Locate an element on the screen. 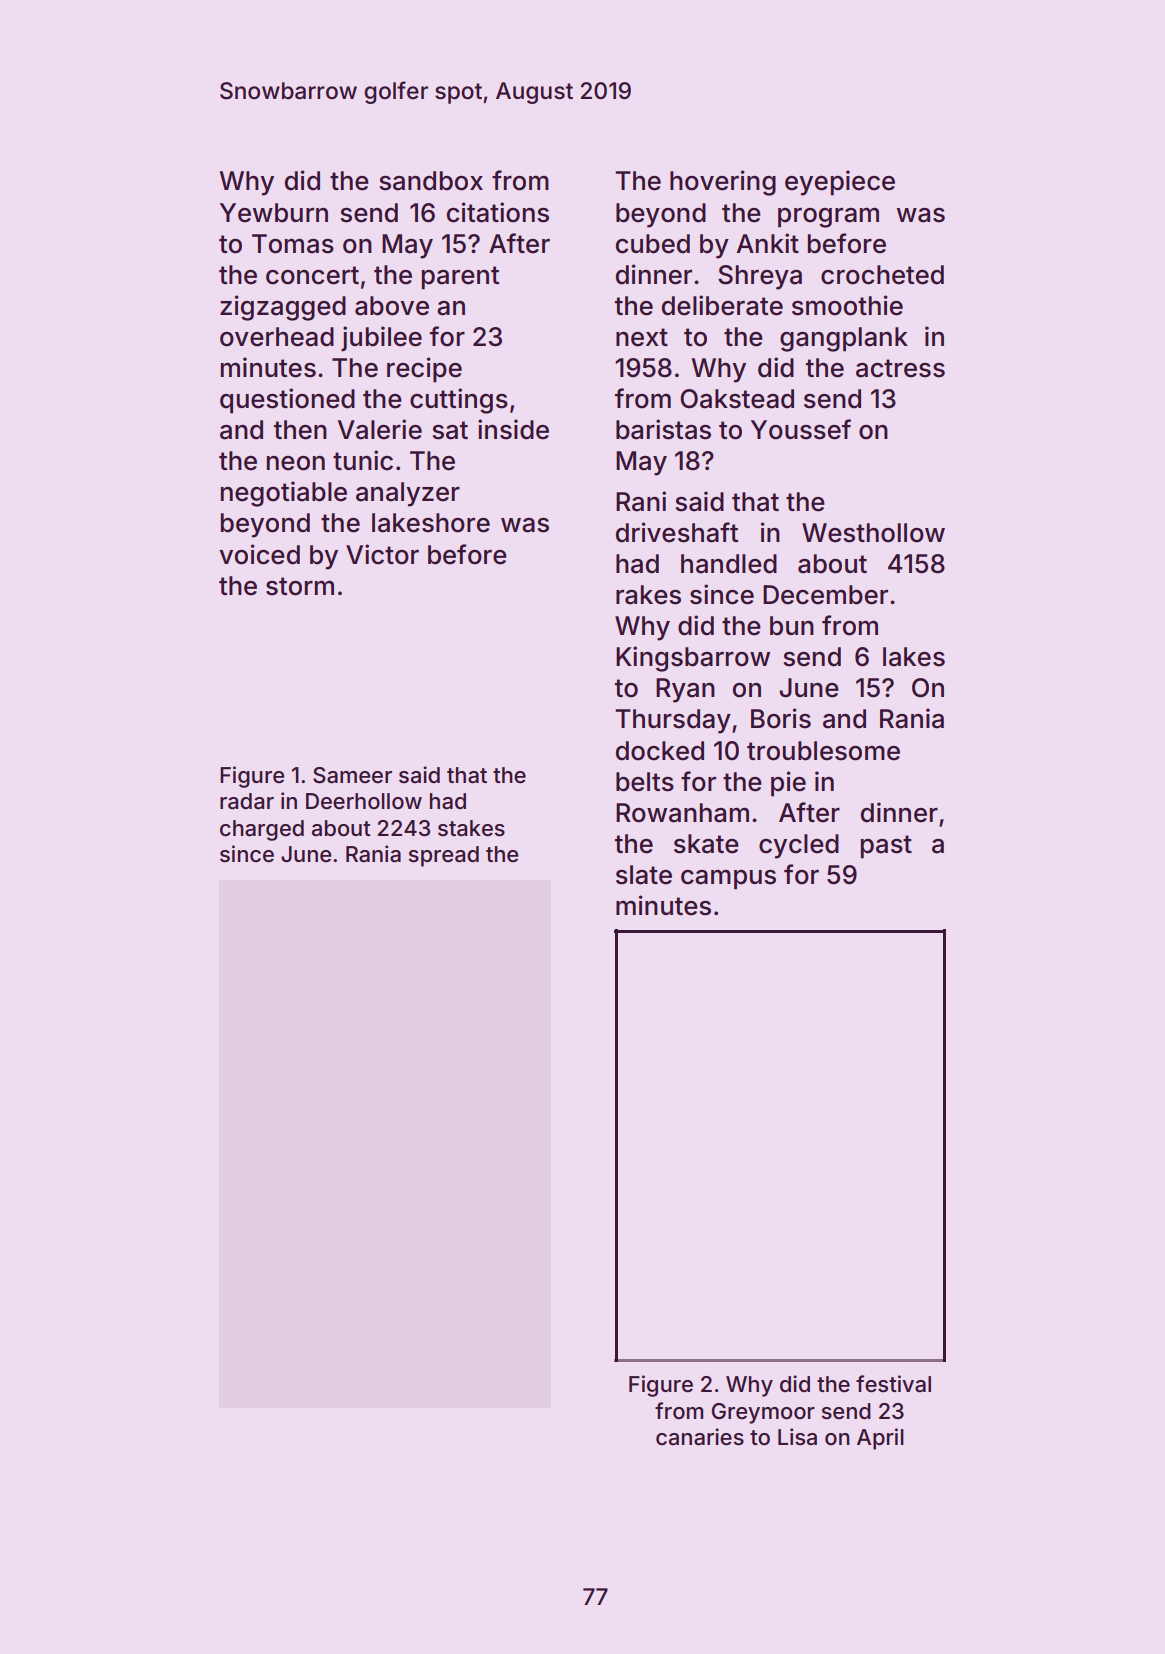 The image size is (1165, 1654). belts is located at coordinates (645, 782).
